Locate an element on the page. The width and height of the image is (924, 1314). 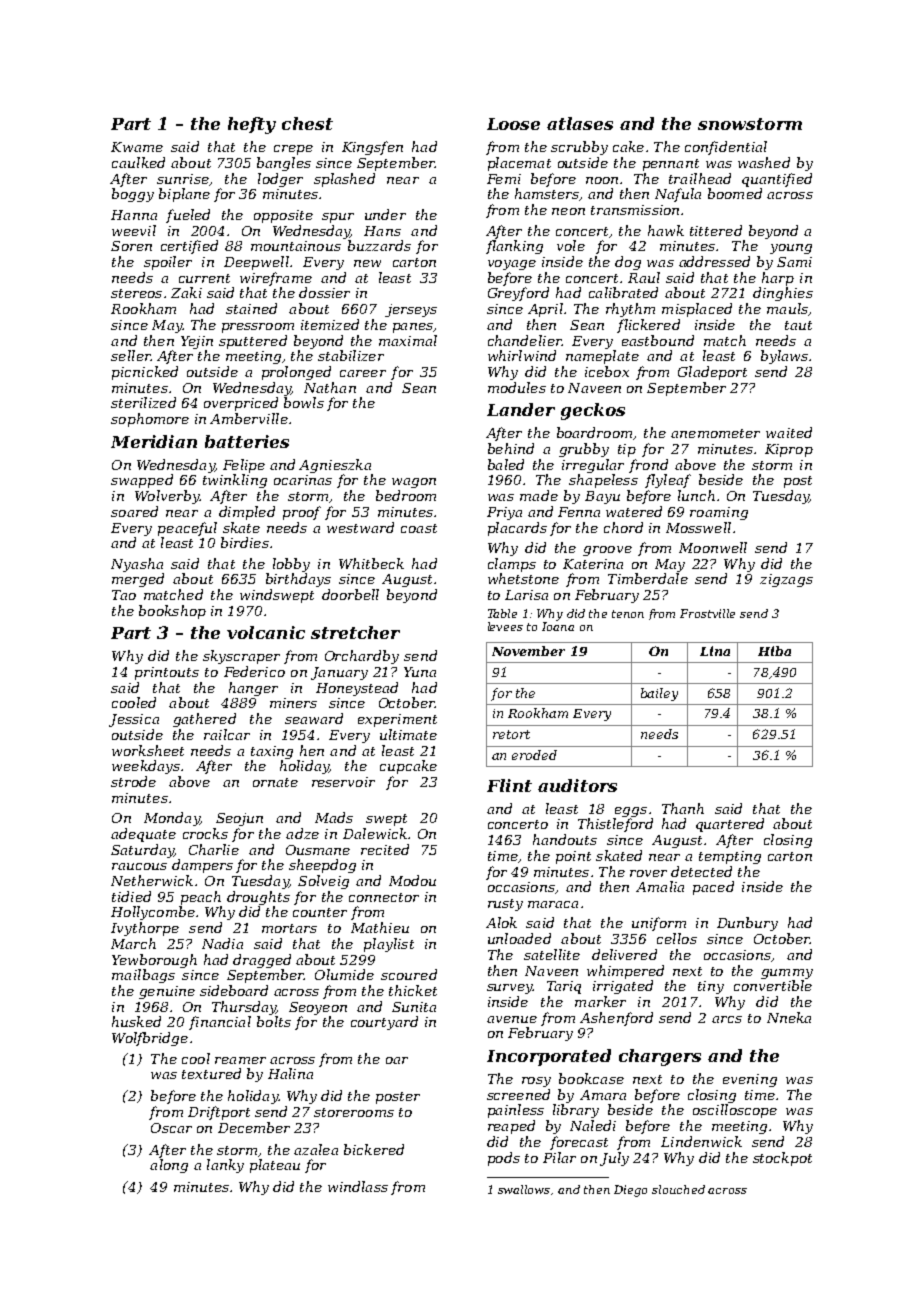
July is located at coordinates (614, 1159).
